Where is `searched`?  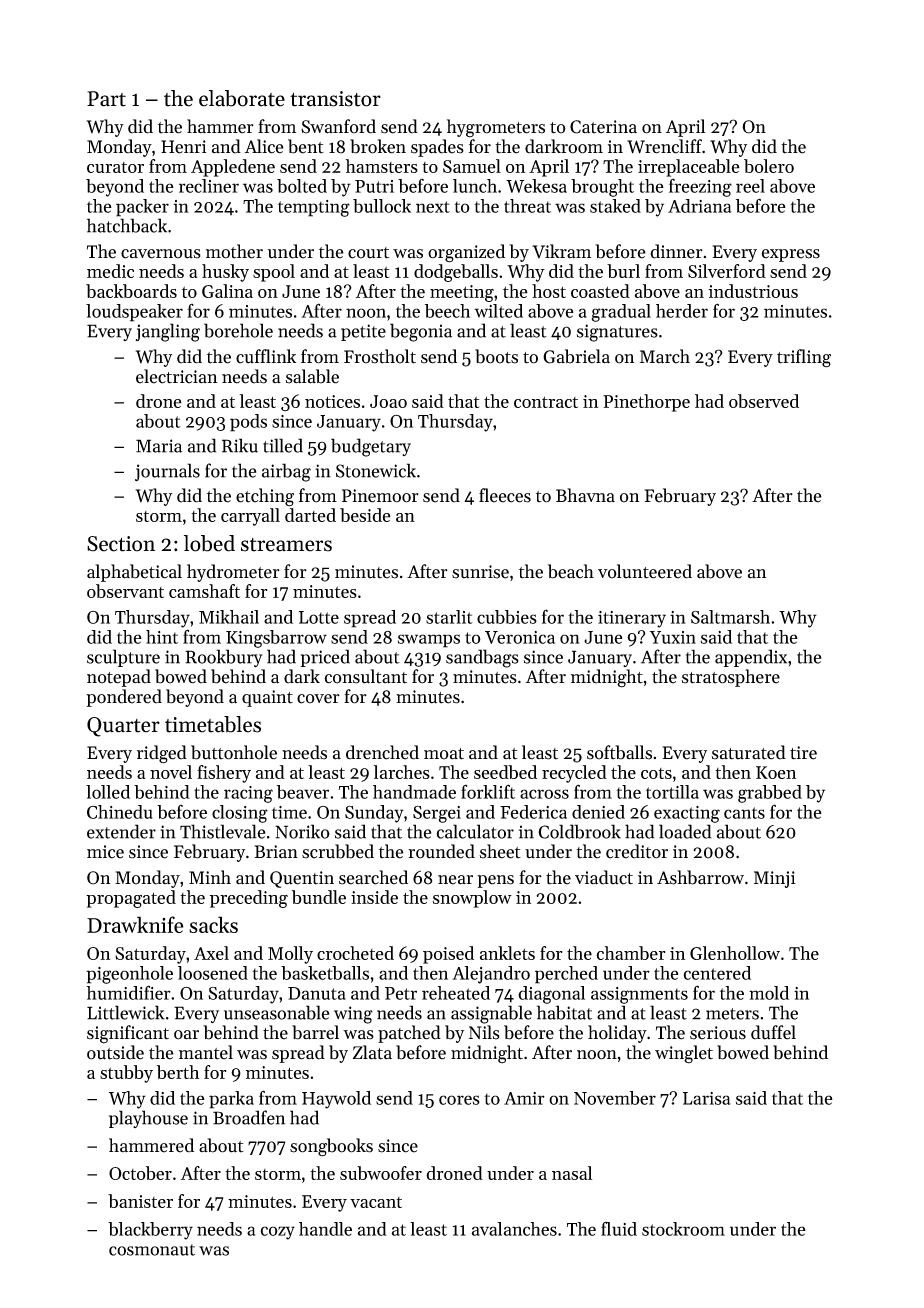
searched is located at coordinates (373, 877).
